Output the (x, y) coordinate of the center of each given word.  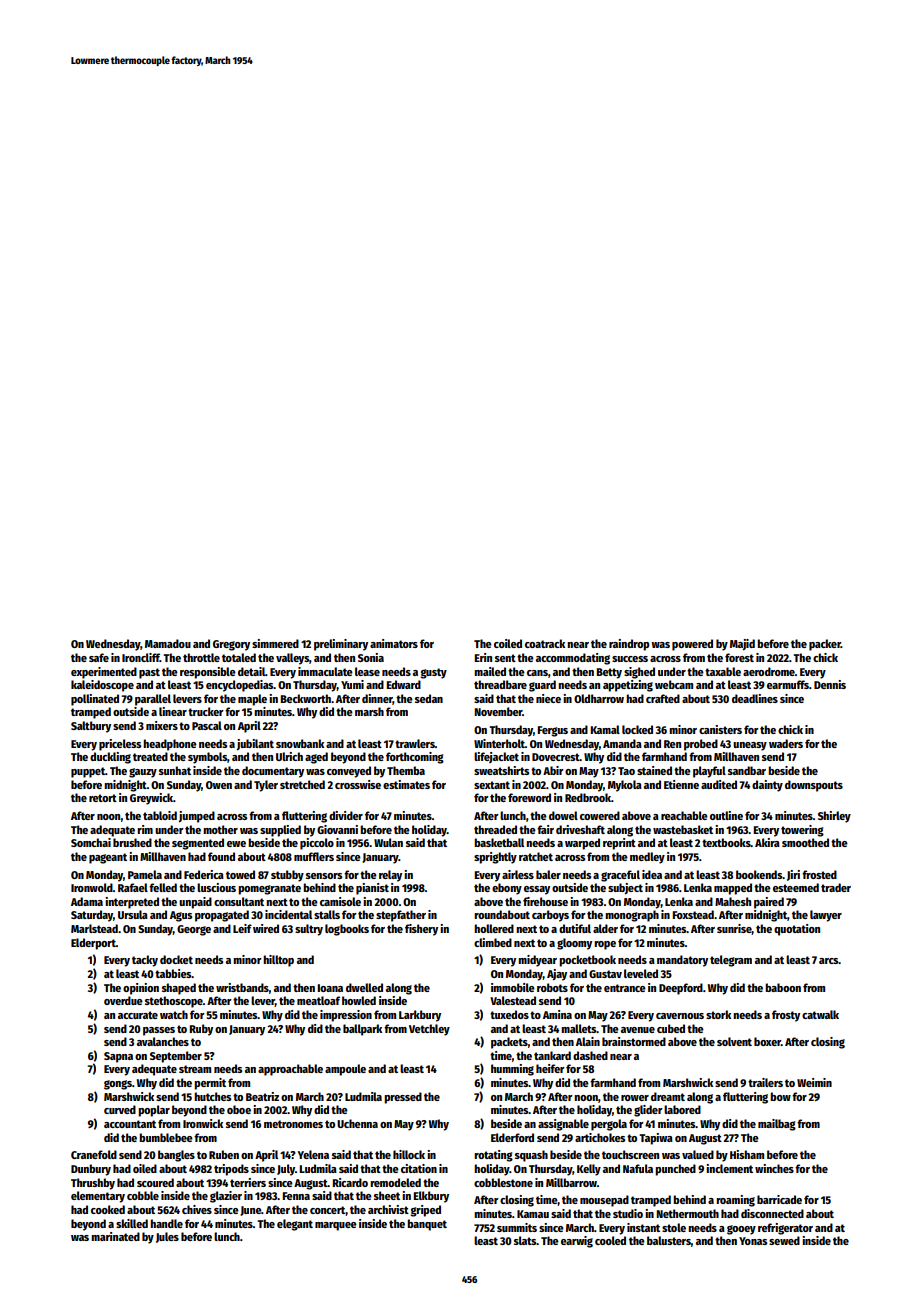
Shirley (834, 817)
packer (825, 645)
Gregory (231, 645)
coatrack (545, 643)
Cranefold (94, 1154)
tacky (145, 961)
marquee (336, 1226)
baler (548, 874)
